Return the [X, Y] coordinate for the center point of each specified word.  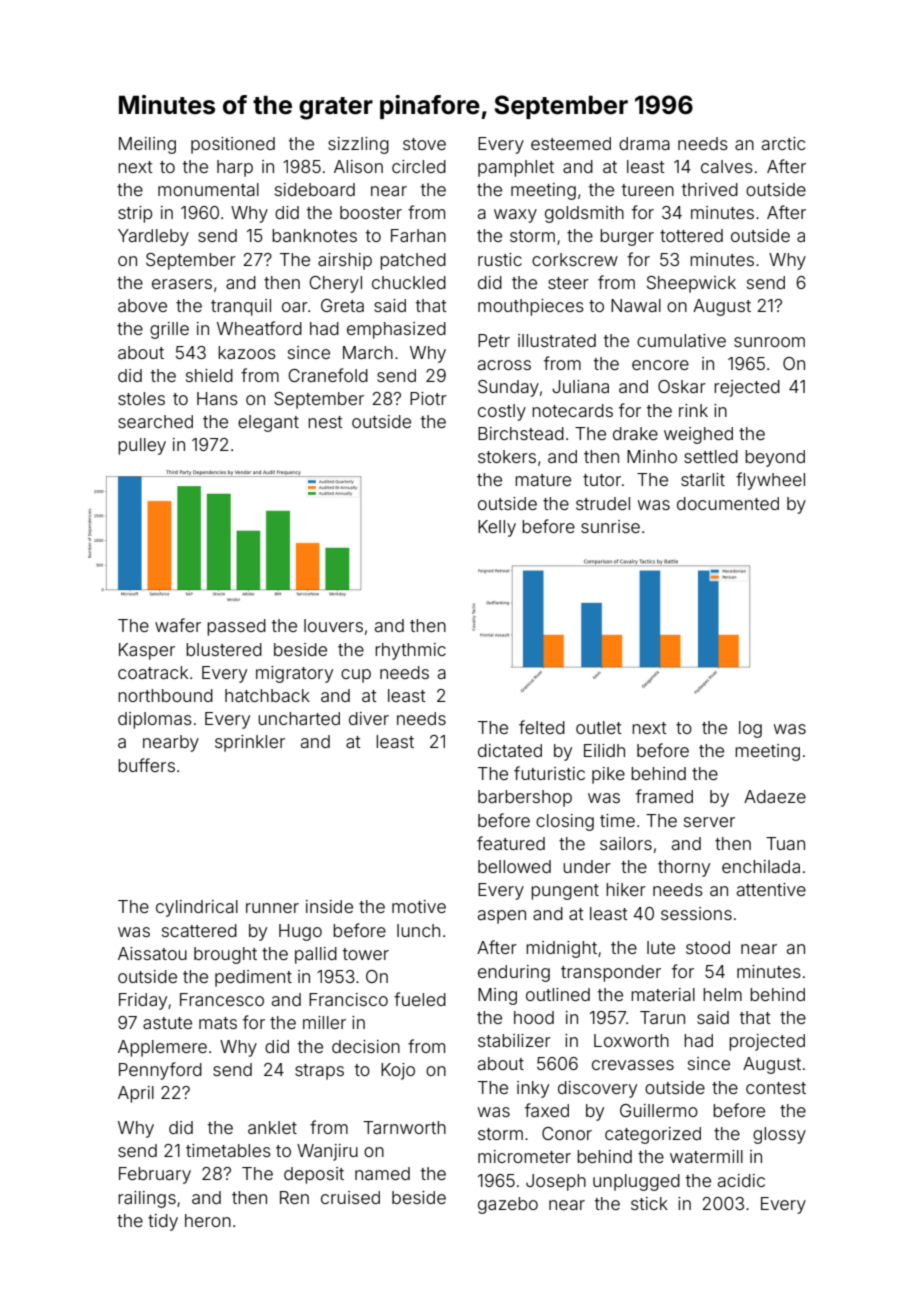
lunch [418, 930]
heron [208, 1220]
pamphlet [516, 168]
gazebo [508, 1205]
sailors [626, 843]
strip [135, 214]
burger [627, 237]
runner [272, 908]
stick [649, 1203]
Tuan [785, 843]
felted [542, 727]
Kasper [147, 651]
